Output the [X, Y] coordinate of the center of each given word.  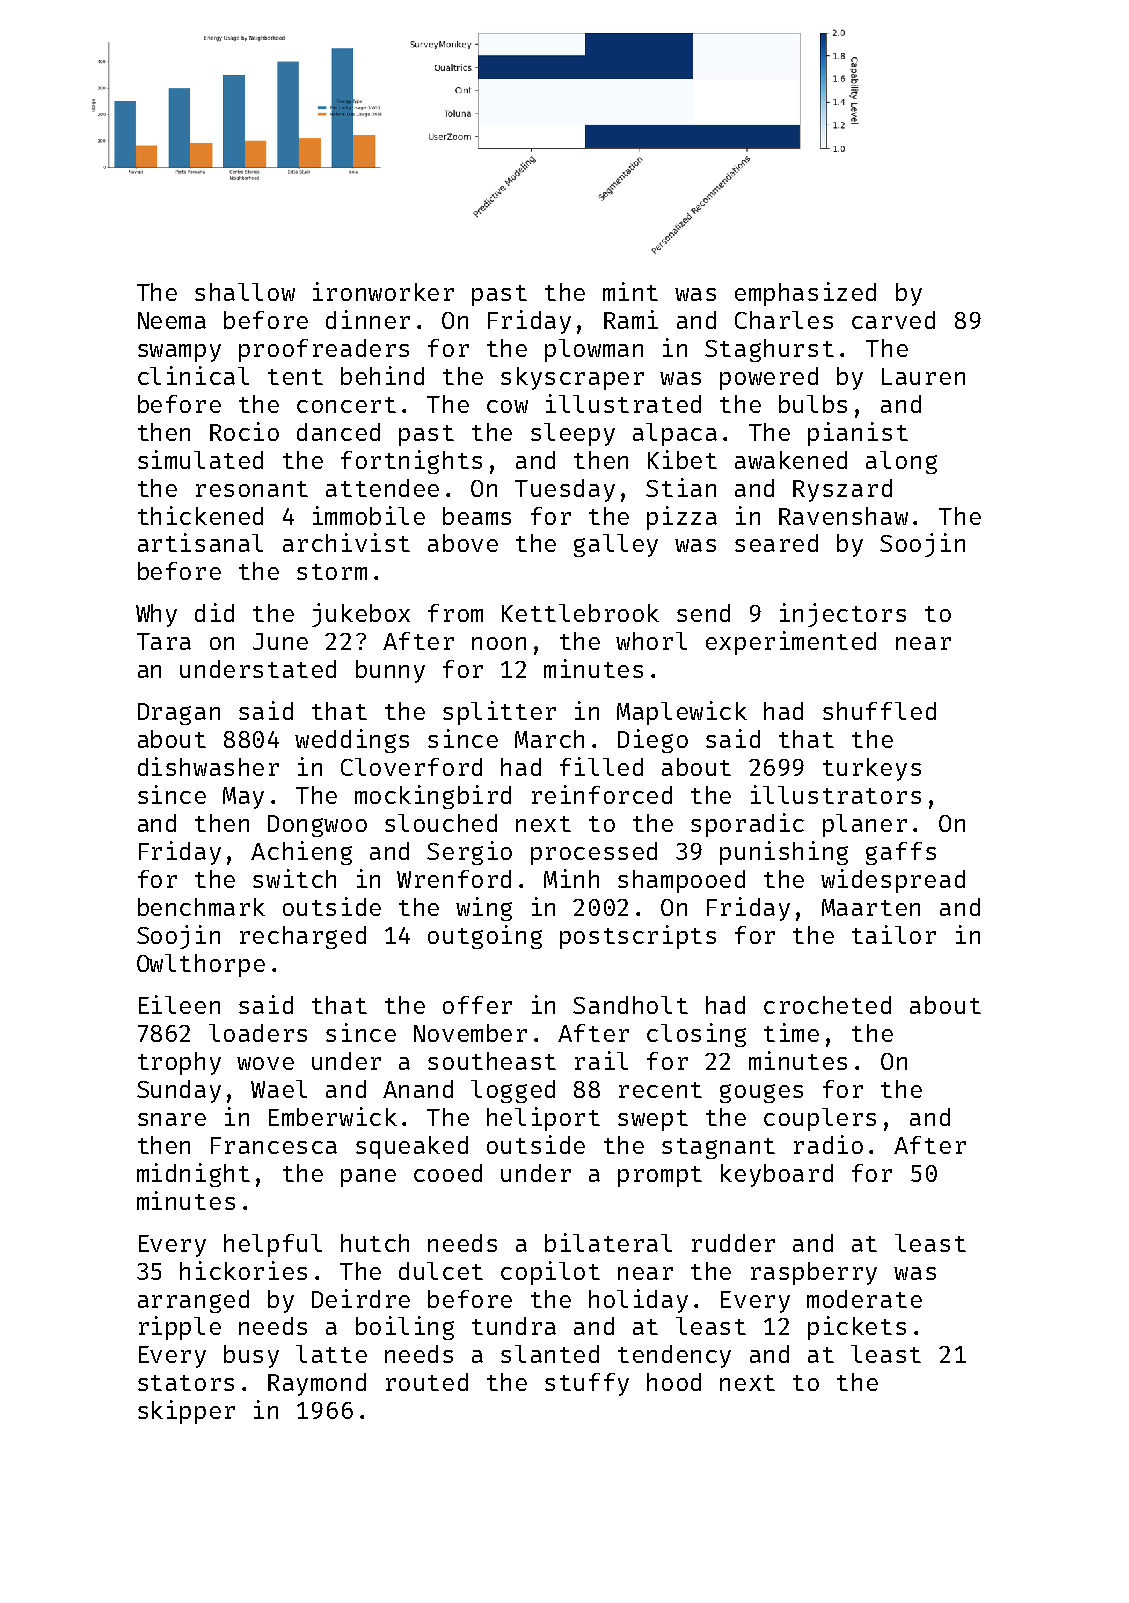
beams [477, 516]
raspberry [814, 1273]
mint [630, 291]
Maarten [871, 907]
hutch [375, 1243]
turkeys [872, 769]
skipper [186, 1412]
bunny [390, 671]
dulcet [441, 1271]
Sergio [469, 853]
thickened [200, 515]
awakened [791, 460]
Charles [784, 320]
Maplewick [682, 713]
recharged [303, 937]
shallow [245, 292]
